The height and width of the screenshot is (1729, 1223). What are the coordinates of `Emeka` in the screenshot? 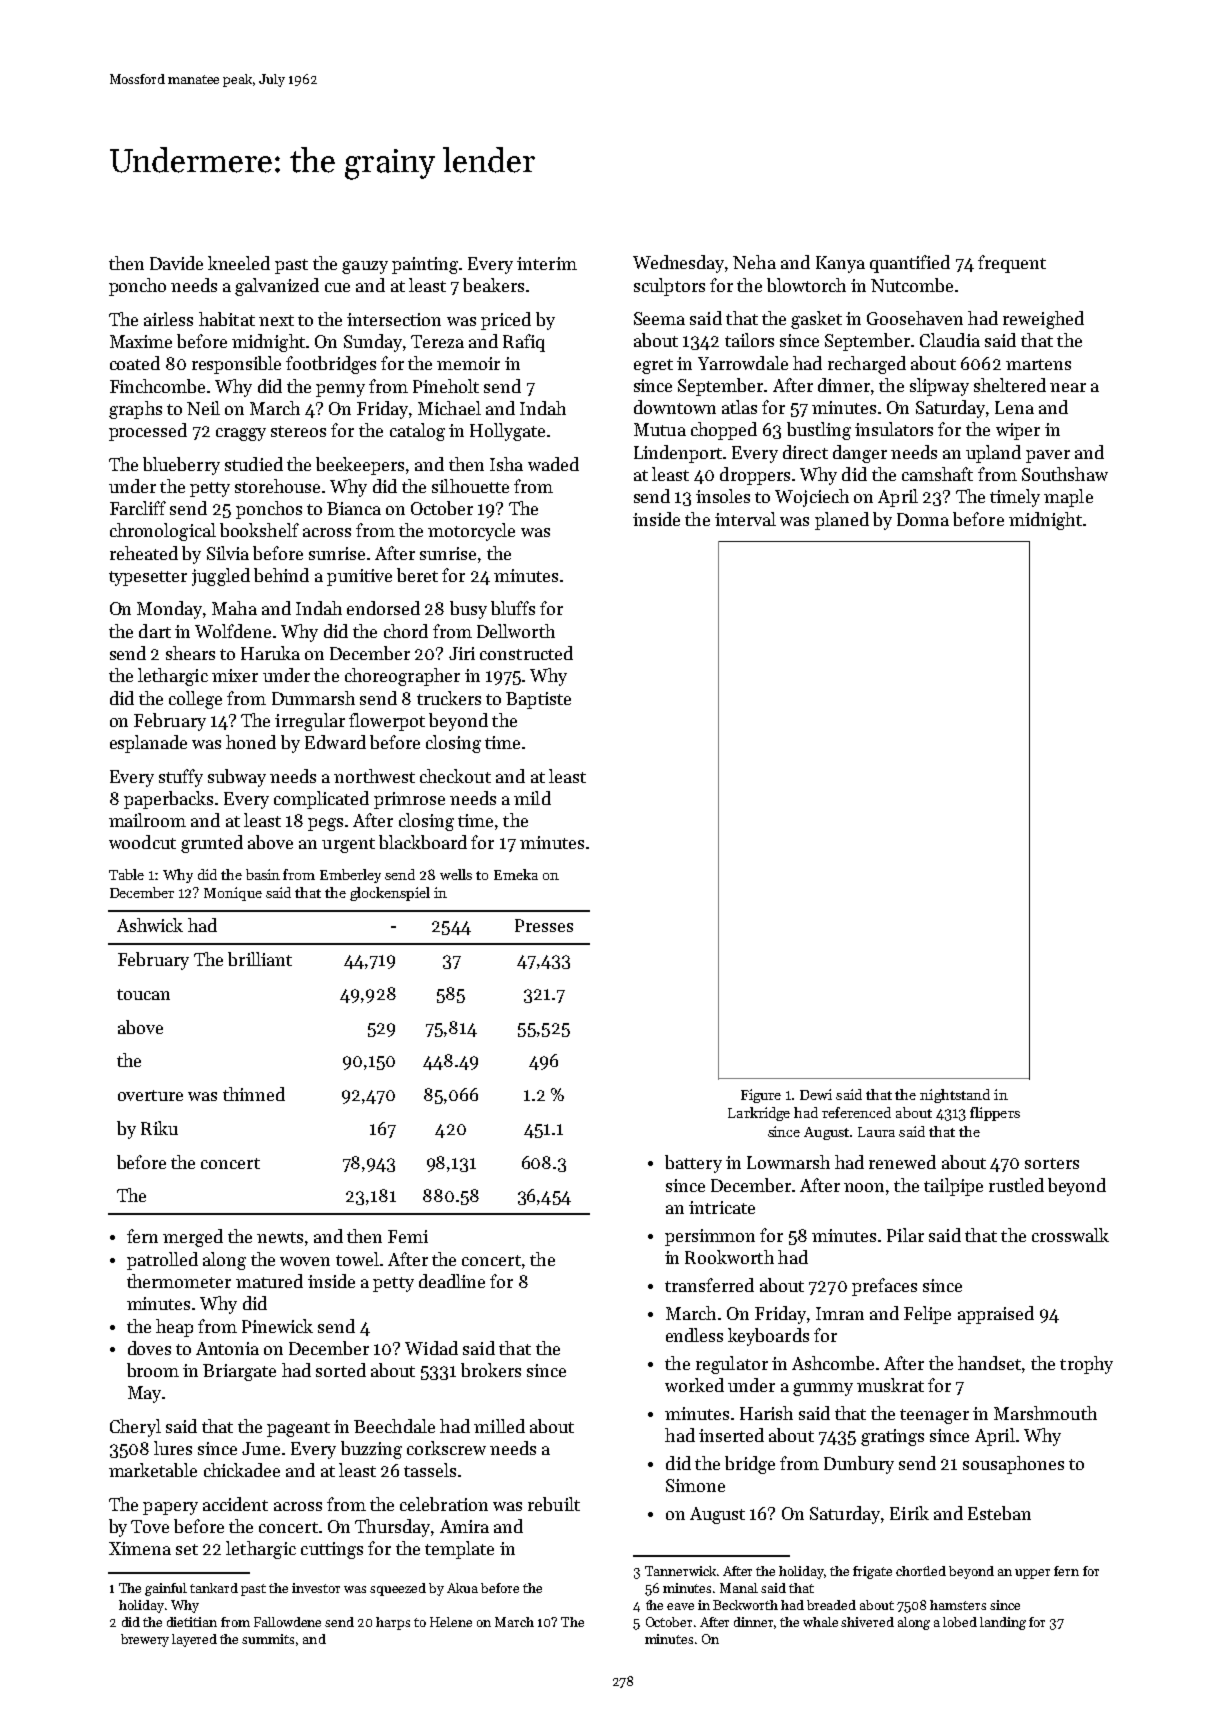 It's located at (516, 874).
